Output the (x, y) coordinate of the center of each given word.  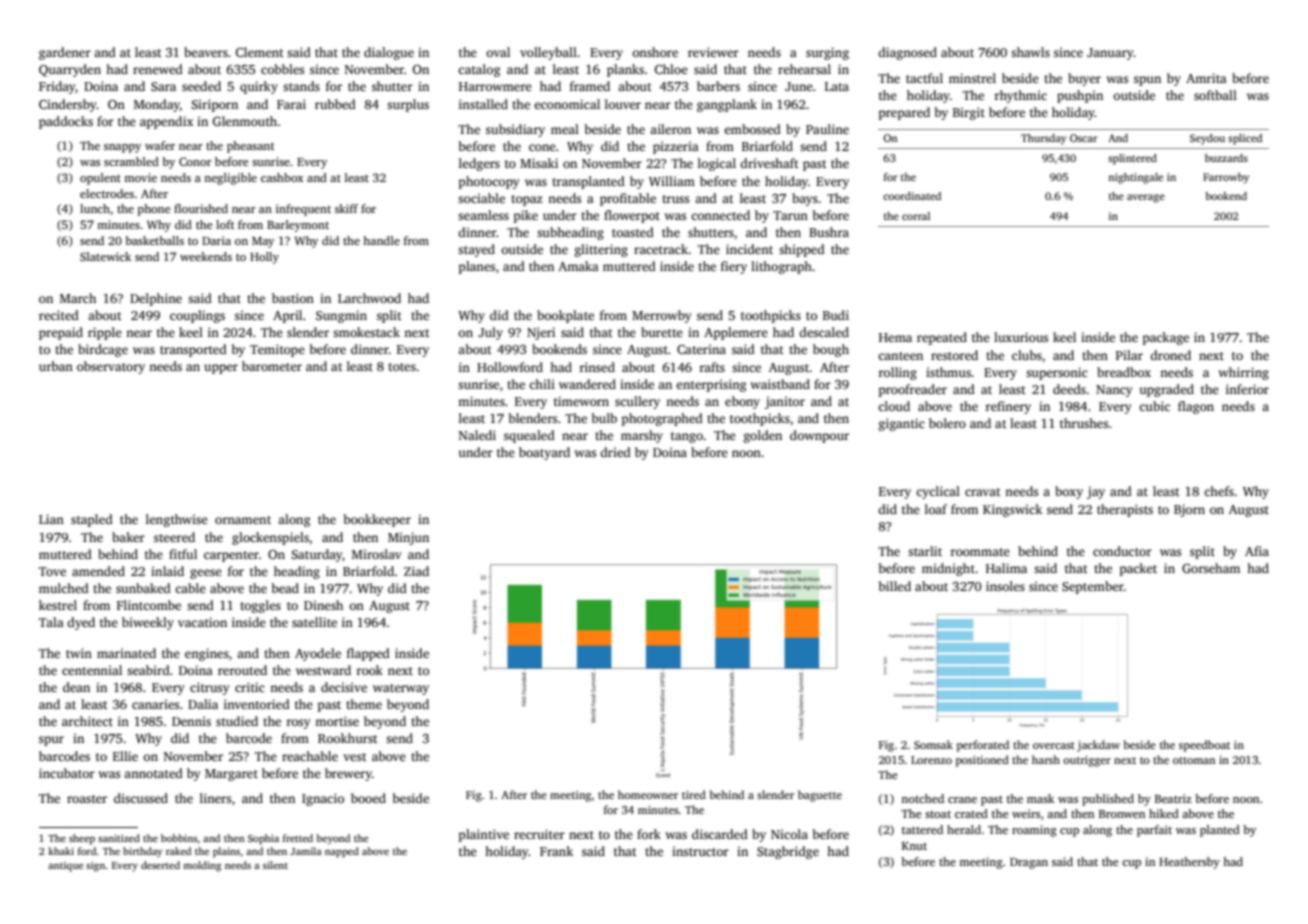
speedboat (1204, 746)
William (672, 181)
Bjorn (1189, 510)
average (1146, 198)
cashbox (282, 177)
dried (615, 452)
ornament (243, 520)
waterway (401, 689)
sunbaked (143, 588)
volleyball (548, 53)
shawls (1030, 52)
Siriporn (214, 105)
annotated (153, 773)
